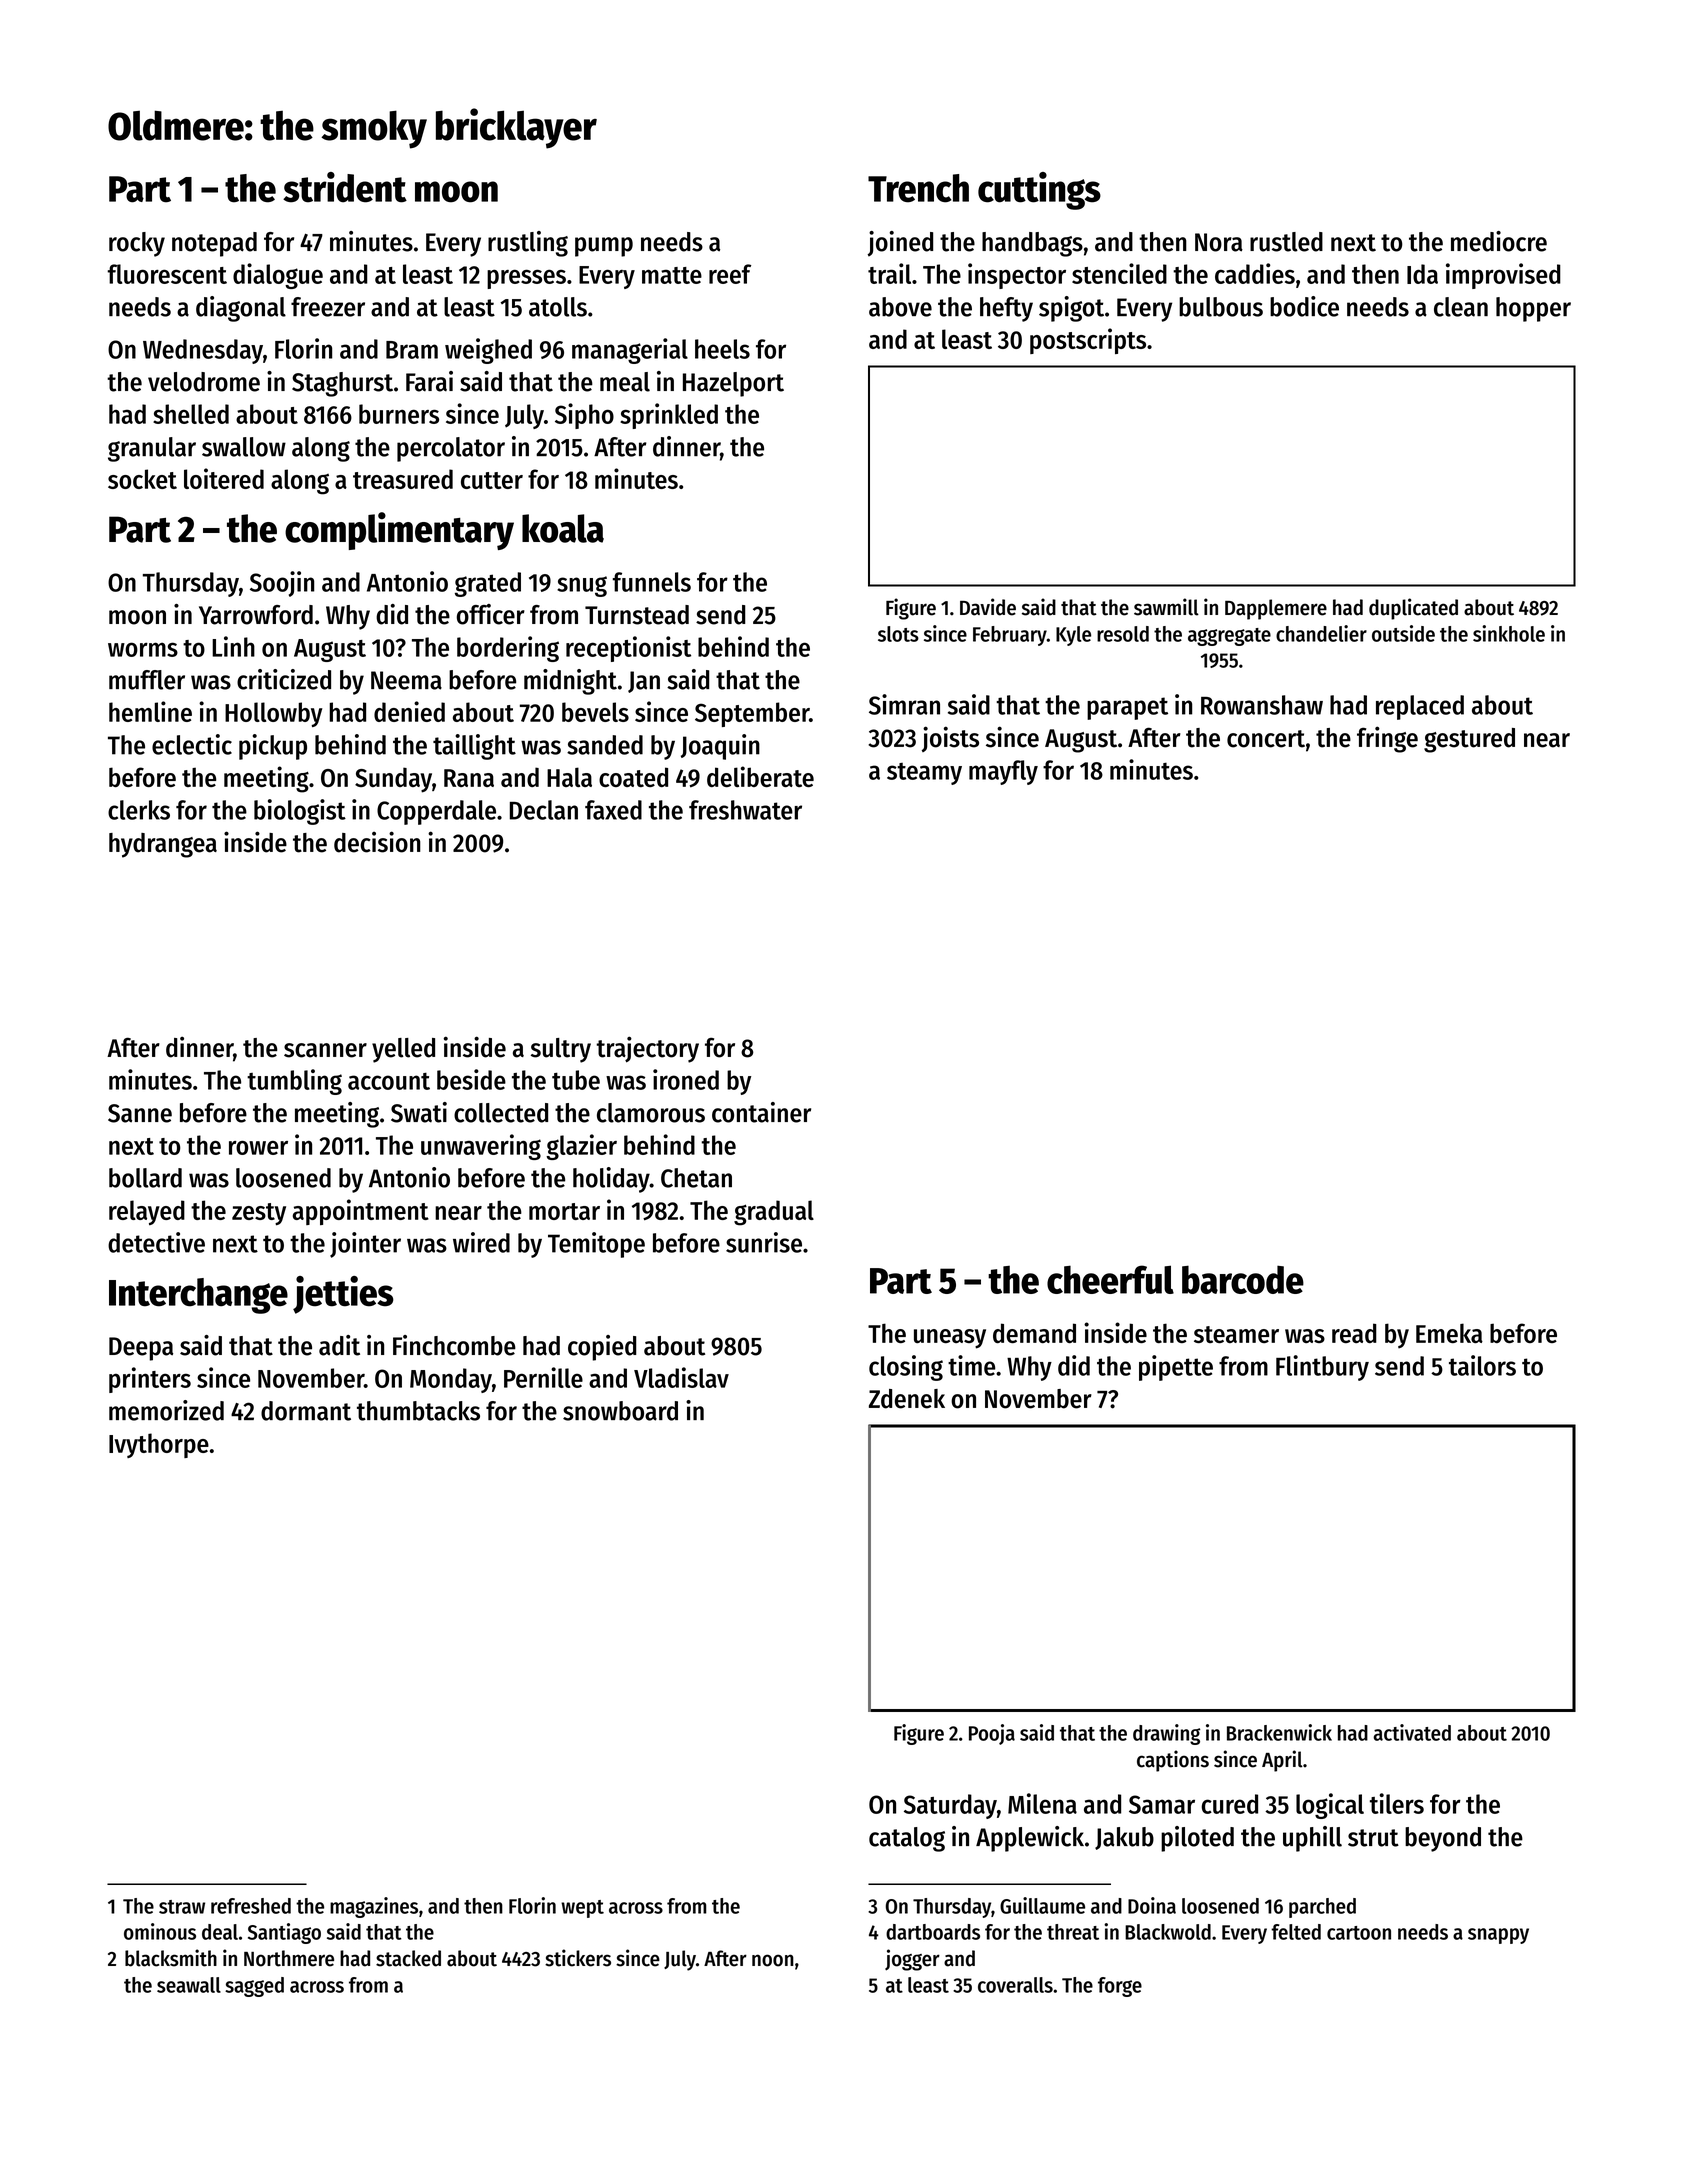  Describe the element at coordinates (408, 1958) in the screenshot. I see `stacked` at that location.
